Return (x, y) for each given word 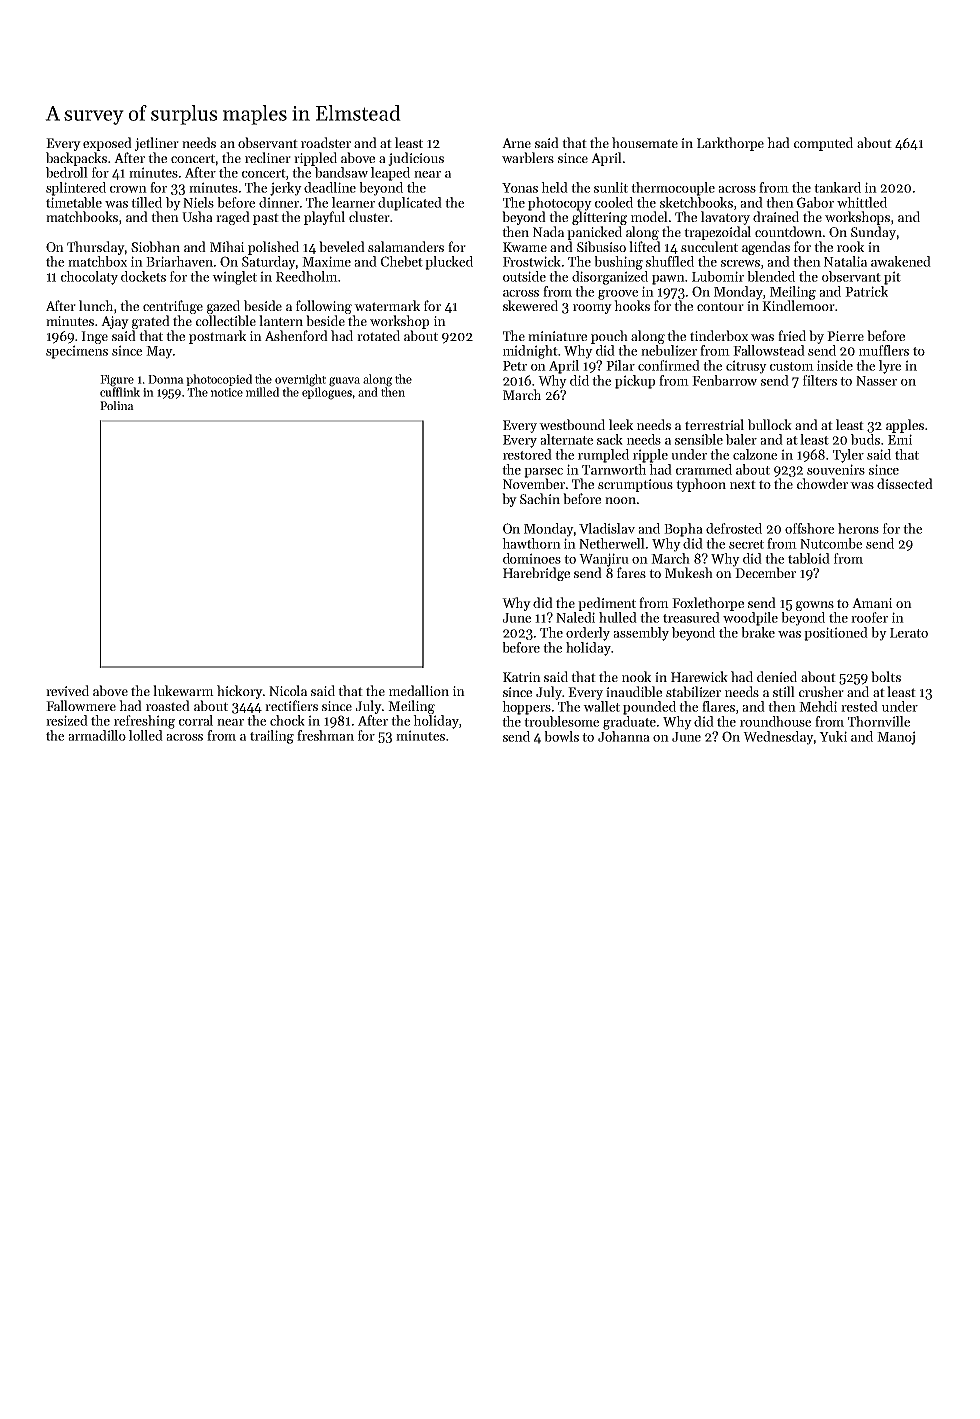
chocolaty (89, 278)
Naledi (575, 617)
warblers (528, 157)
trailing (272, 737)
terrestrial (714, 424)
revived (67, 690)
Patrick (866, 291)
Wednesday (778, 738)
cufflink (120, 392)
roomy (592, 309)
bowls (561, 736)
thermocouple (673, 189)
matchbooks (82, 216)
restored (527, 454)
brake (758, 632)
